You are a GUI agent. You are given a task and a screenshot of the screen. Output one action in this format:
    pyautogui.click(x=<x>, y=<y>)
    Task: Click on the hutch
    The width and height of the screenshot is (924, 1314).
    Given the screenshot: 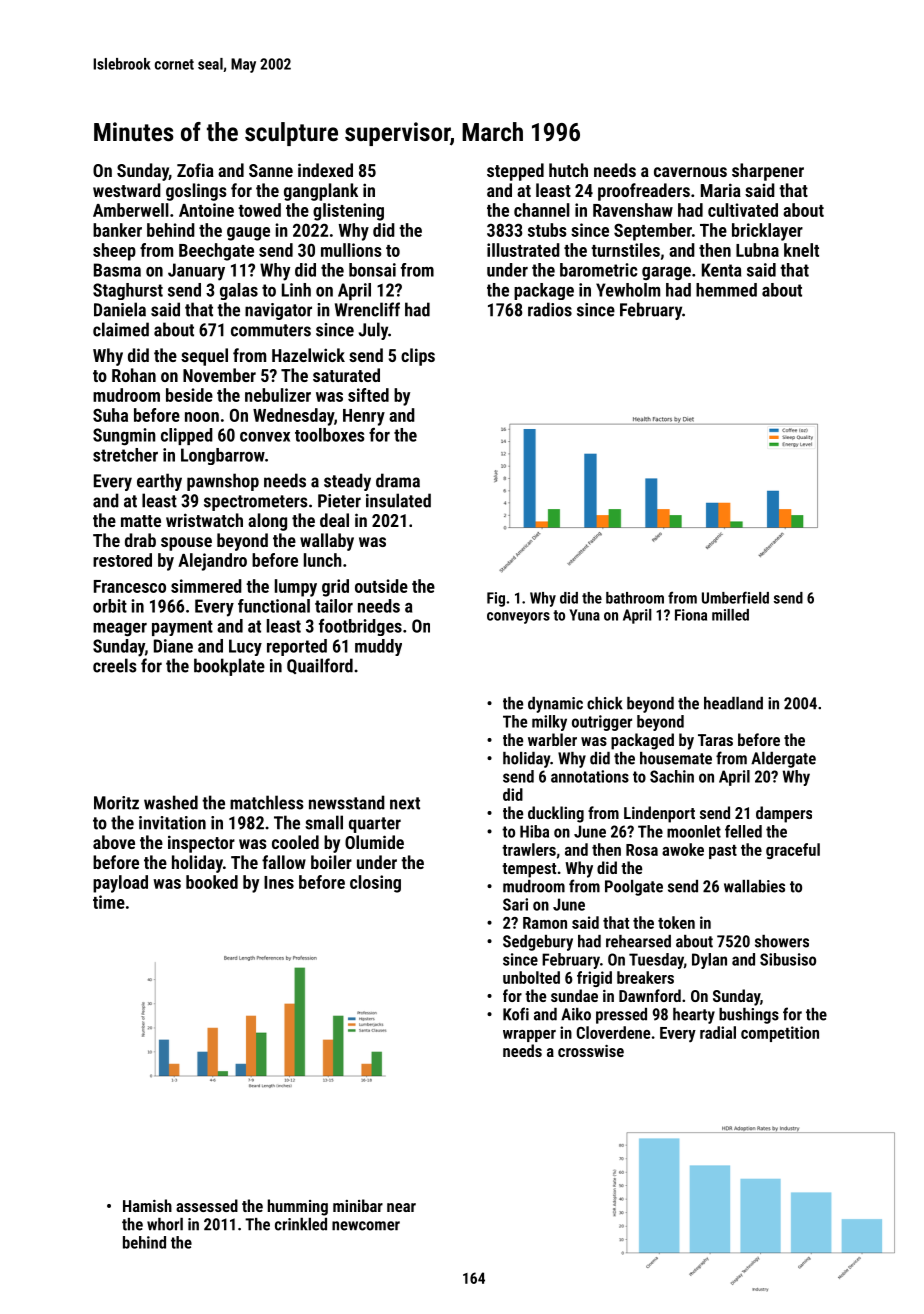 What is the action you would take?
    pyautogui.click(x=568, y=170)
